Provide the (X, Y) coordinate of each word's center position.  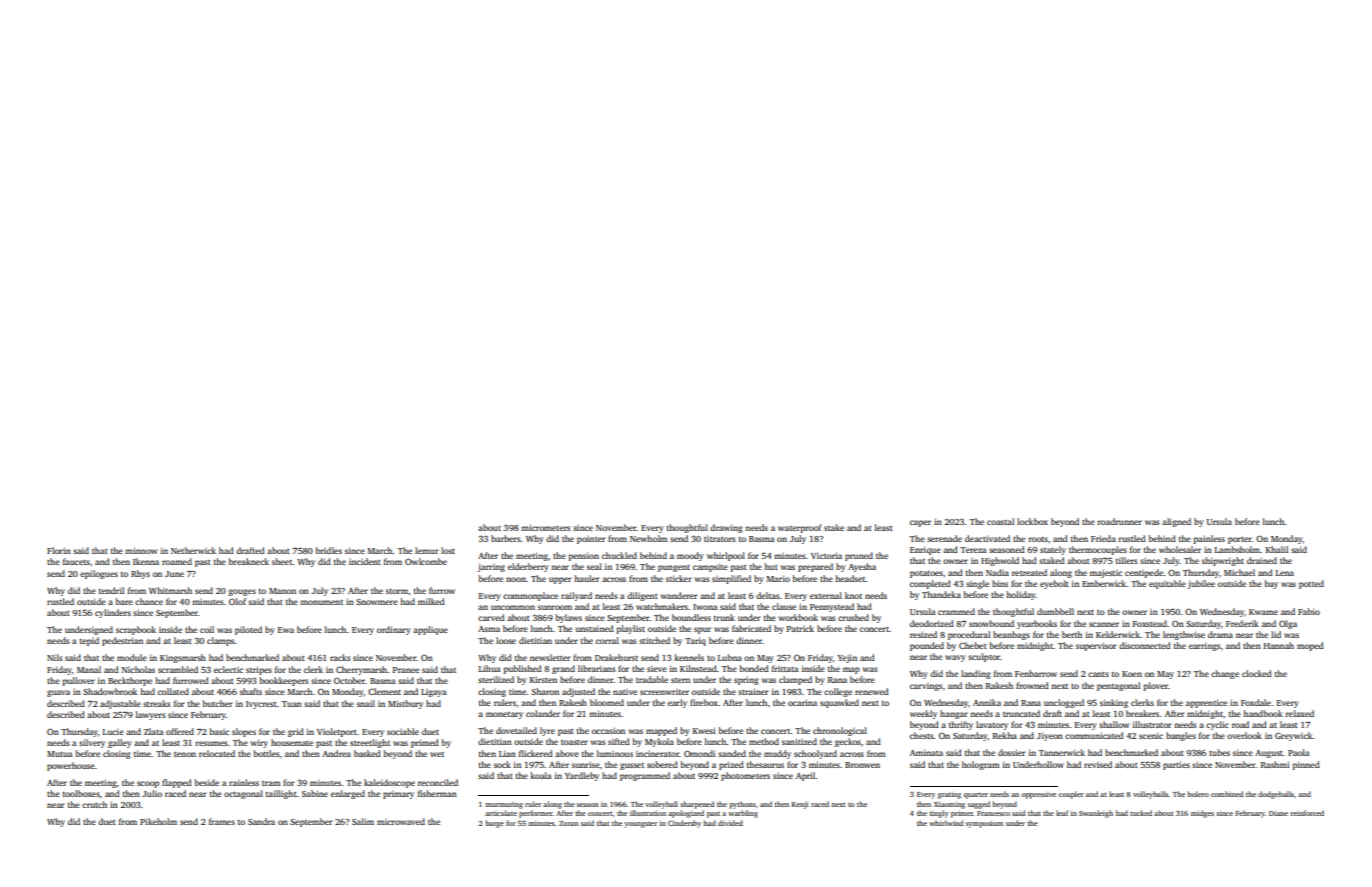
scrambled (178, 669)
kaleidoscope (389, 783)
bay (1271, 584)
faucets (76, 561)
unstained (595, 628)
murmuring (504, 805)
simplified (731, 579)
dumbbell (1055, 611)
